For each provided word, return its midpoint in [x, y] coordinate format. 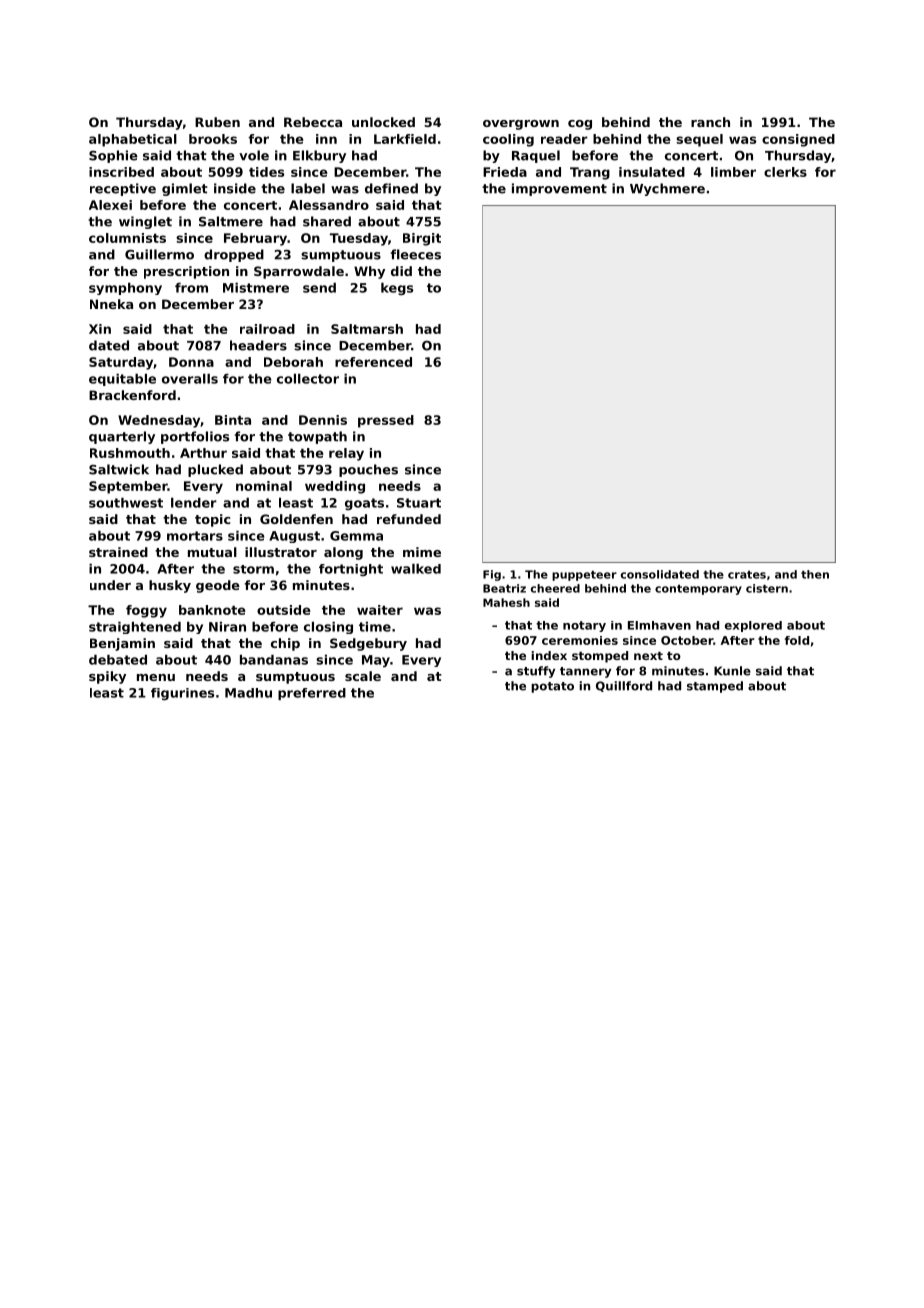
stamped [715, 687]
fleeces [416, 254]
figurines [182, 694]
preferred [312, 694]
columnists [127, 238]
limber [733, 172]
